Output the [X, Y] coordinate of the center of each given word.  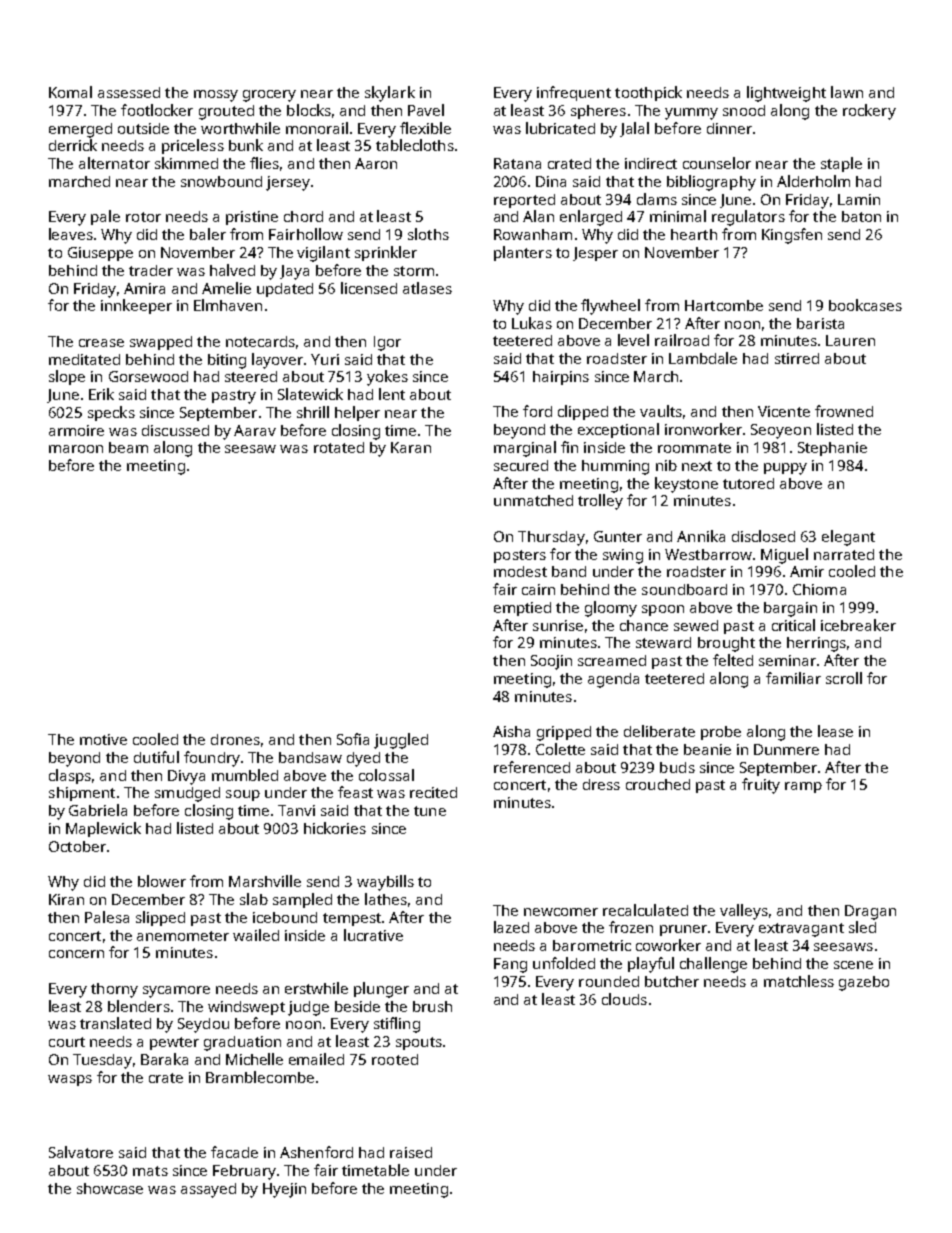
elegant [848, 538]
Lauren [850, 340]
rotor [143, 217]
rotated [339, 447]
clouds [624, 999]
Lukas [532, 323]
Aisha [511, 731]
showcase [110, 1188]
